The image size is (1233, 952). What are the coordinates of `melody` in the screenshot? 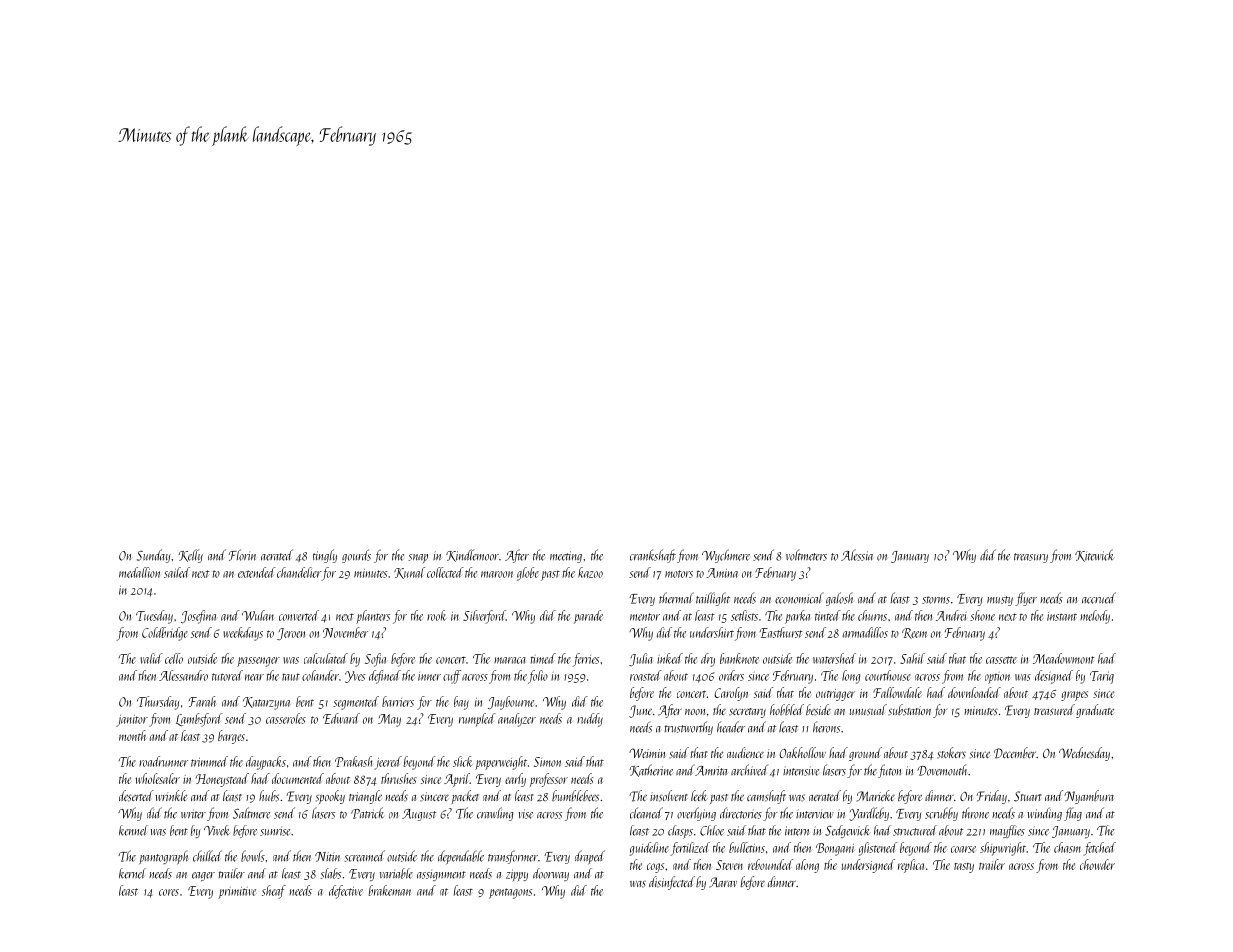 It's located at (1095, 617).
